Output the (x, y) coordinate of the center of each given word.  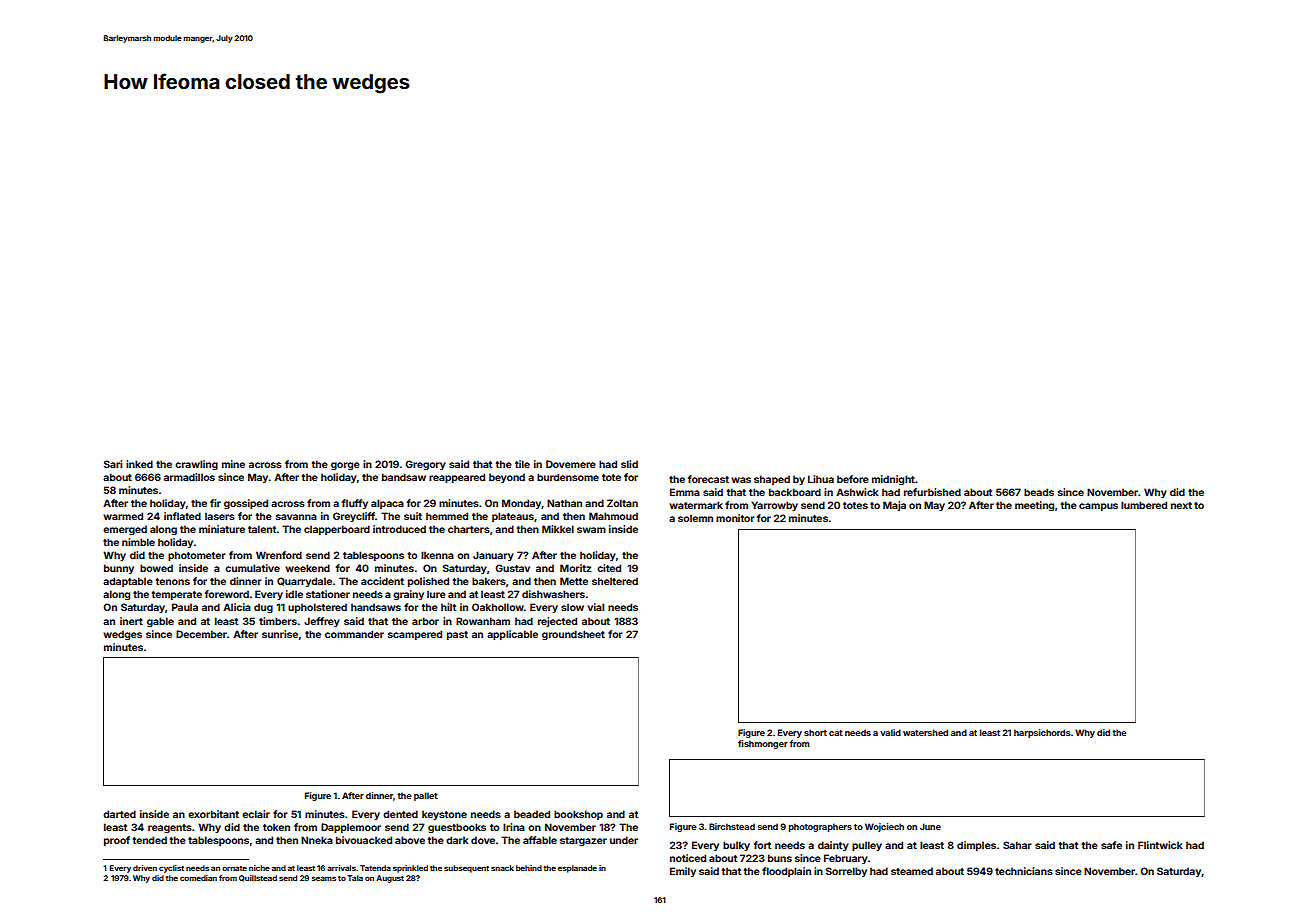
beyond (507, 478)
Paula (185, 607)
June (930, 826)
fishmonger (763, 744)
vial (596, 607)
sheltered (615, 581)
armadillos (189, 477)
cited (609, 568)
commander (354, 634)
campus (1098, 507)
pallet (426, 796)
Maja (894, 506)
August (390, 879)
